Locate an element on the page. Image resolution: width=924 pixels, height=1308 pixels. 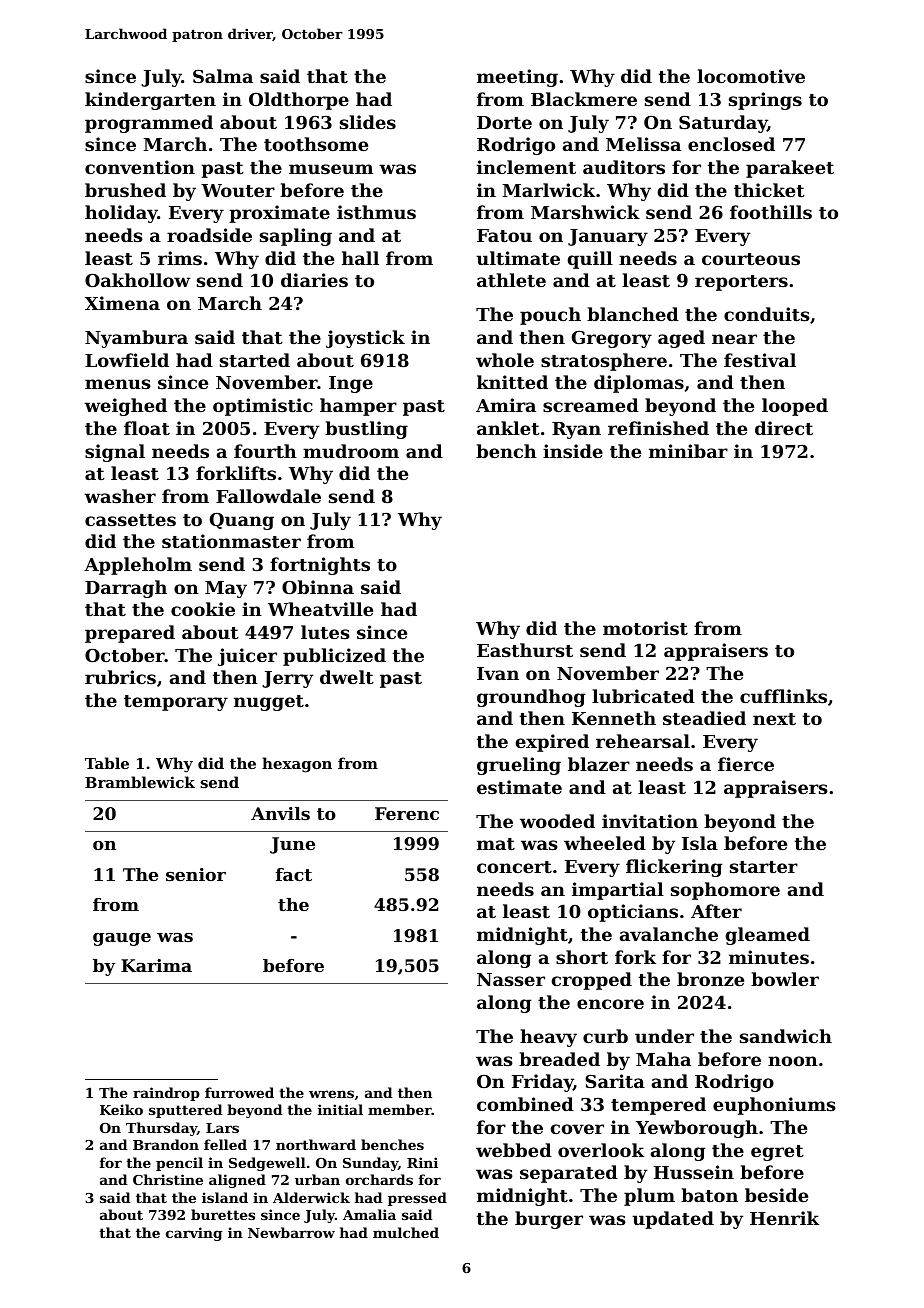
fact is located at coordinates (294, 874).
